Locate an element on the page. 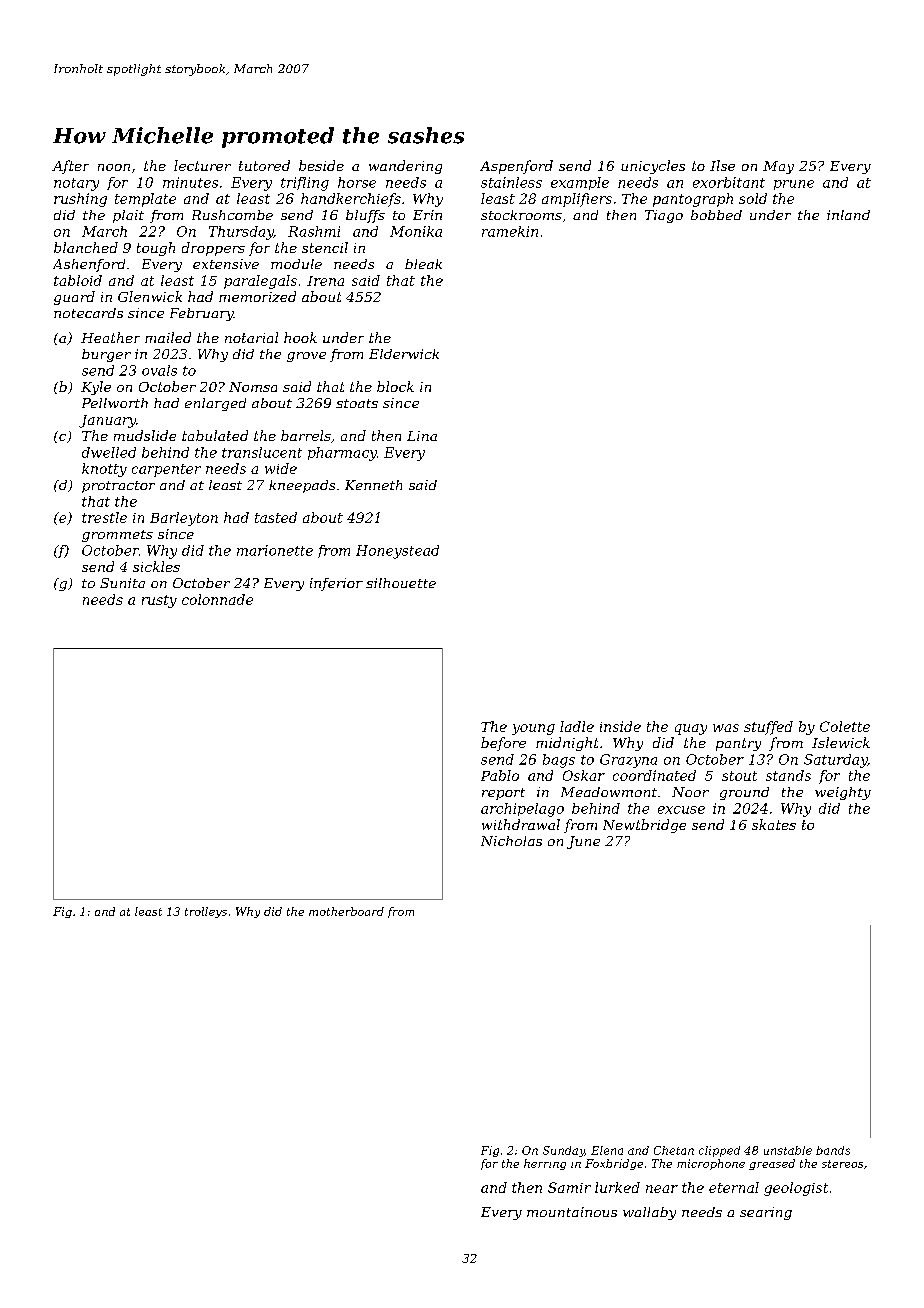 This document has height=1308, width=924. quay is located at coordinates (691, 729).
